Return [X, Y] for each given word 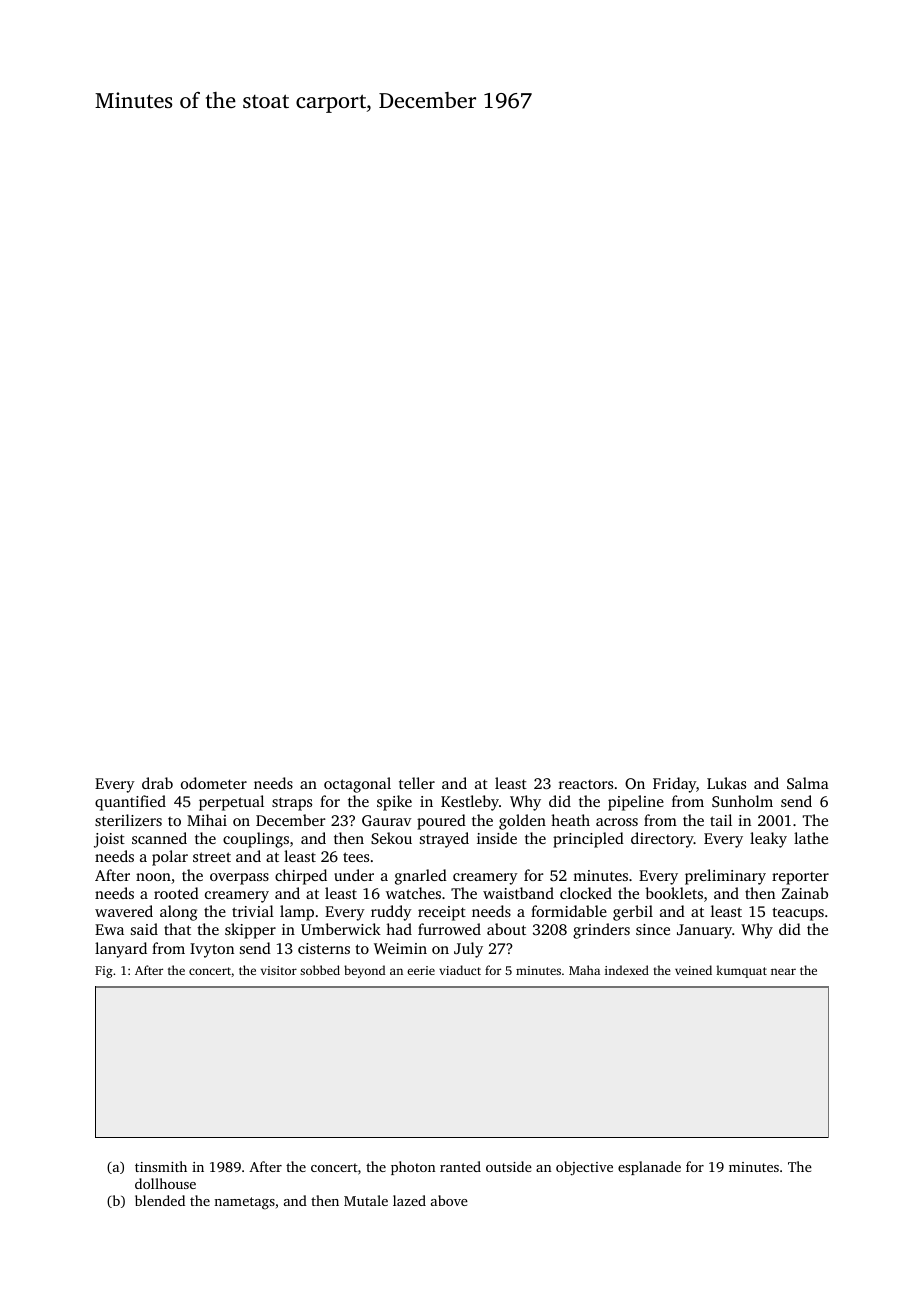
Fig [104, 972]
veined [693, 970]
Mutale [366, 1200]
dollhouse [165, 1183]
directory [662, 840]
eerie [421, 970]
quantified [130, 803]
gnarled [421, 877]
